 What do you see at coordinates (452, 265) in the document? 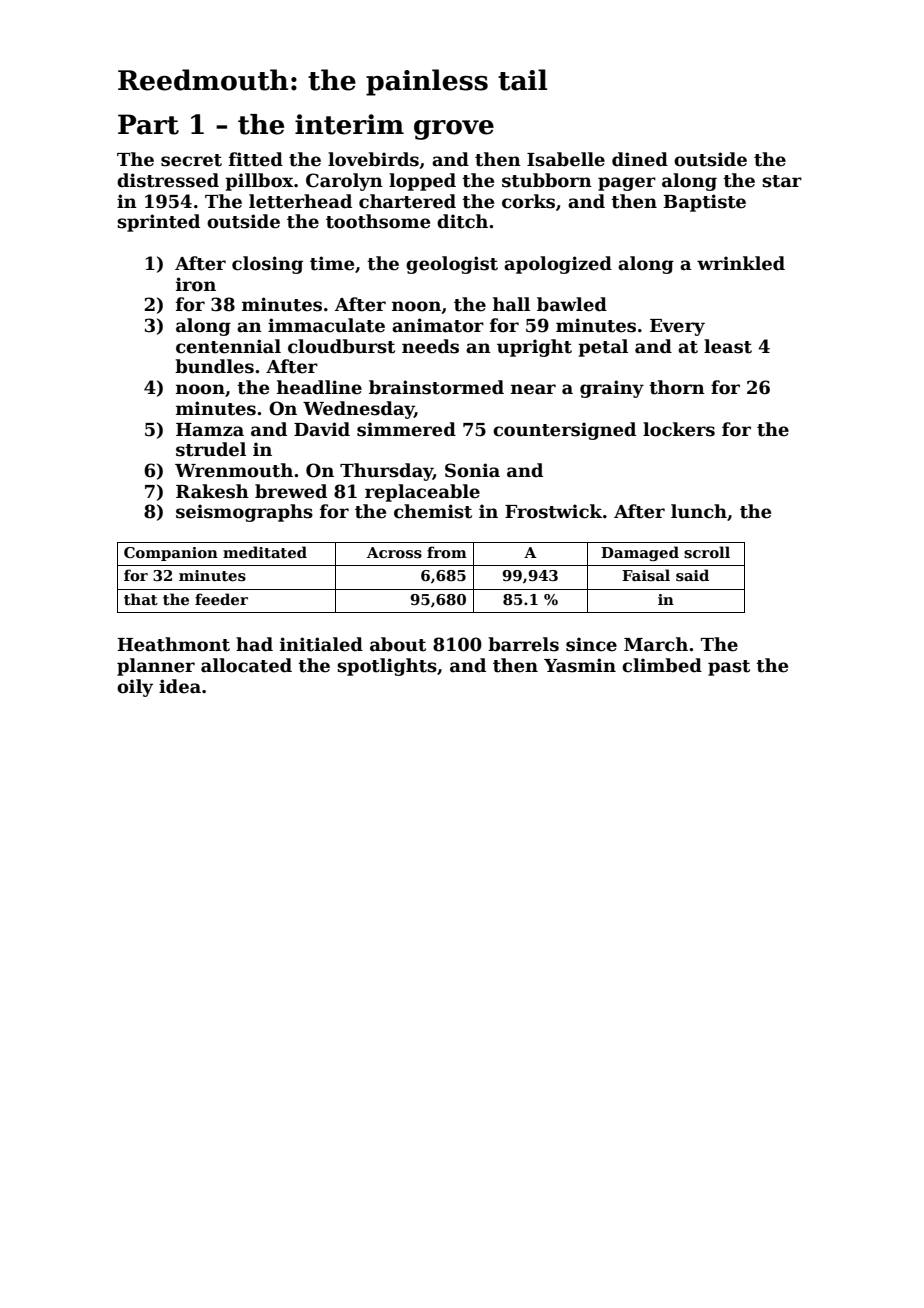
I see `geologist` at bounding box center [452, 265].
